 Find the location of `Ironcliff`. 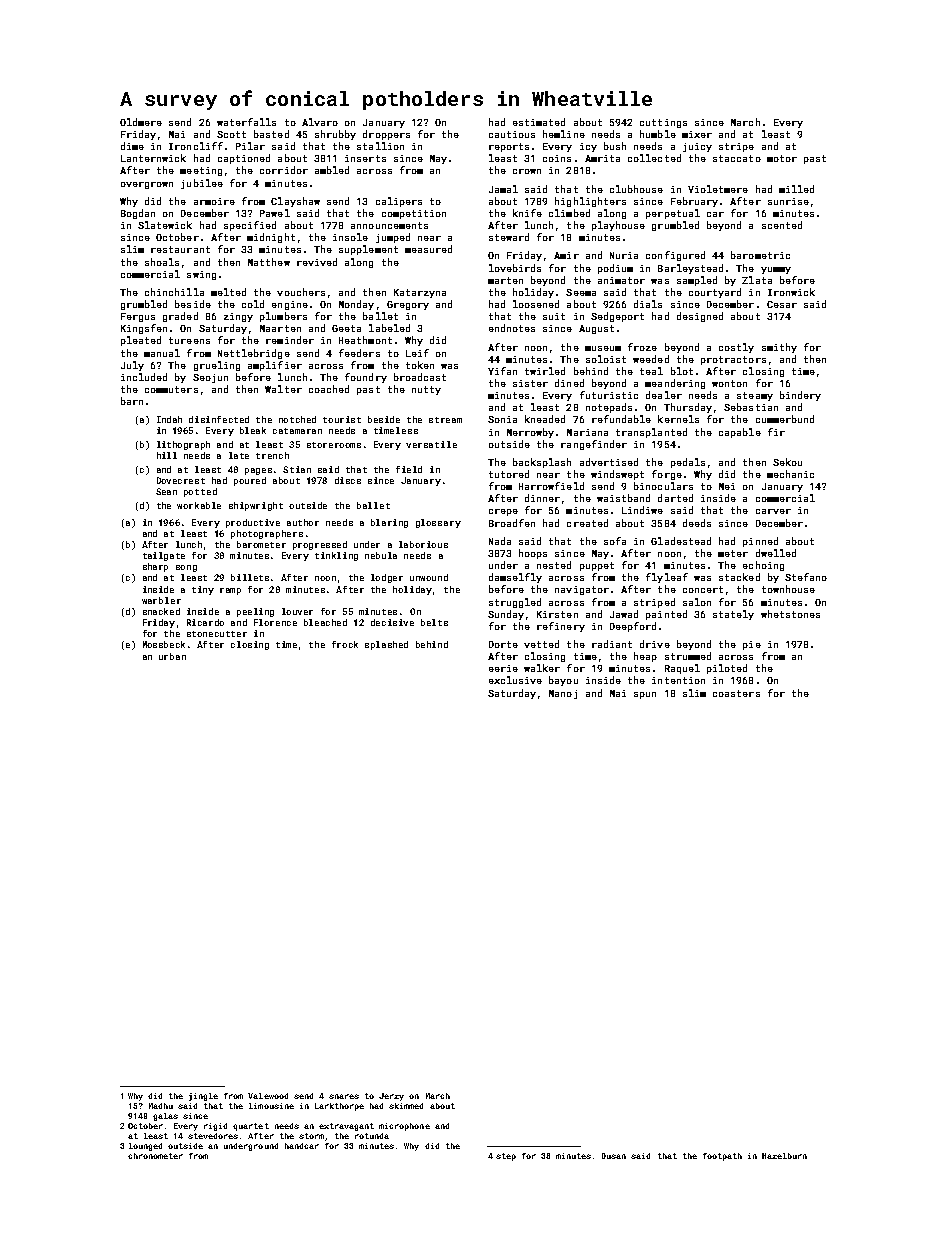

Ironcliff is located at coordinates (196, 146).
